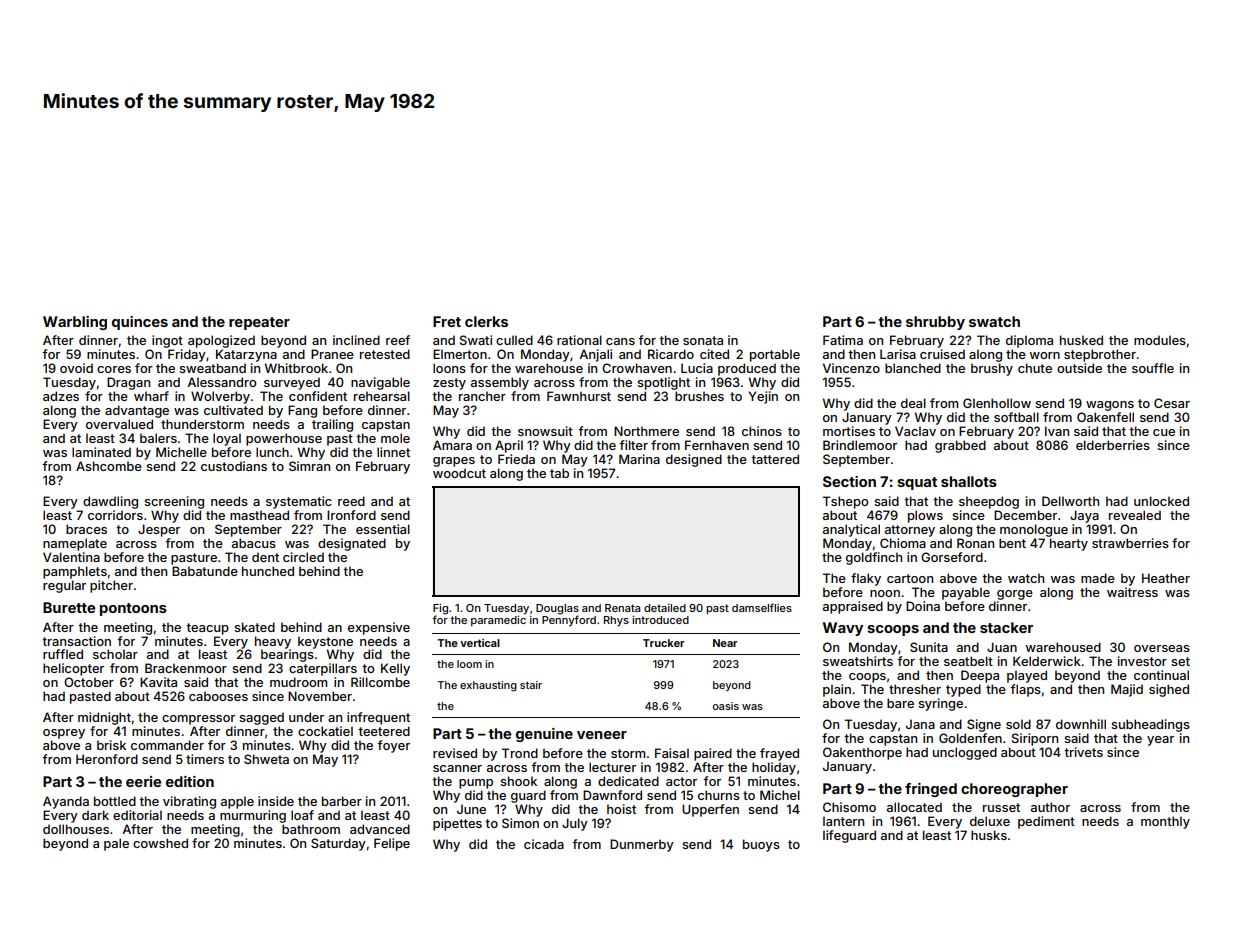  Describe the element at coordinates (115, 801) in the page. I see `bottled` at that location.
